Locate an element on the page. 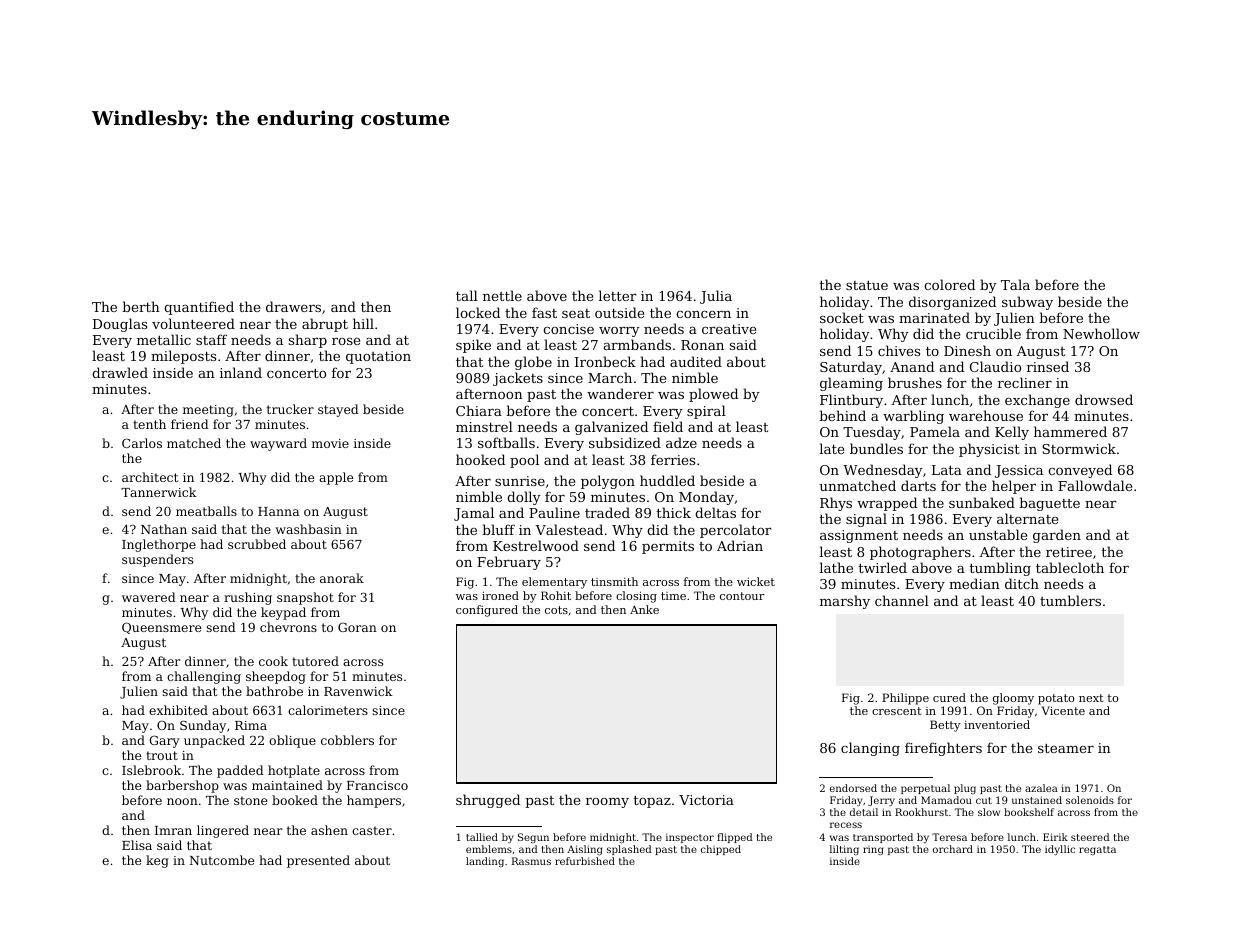 The height and width of the image is (952, 1233). scrubbed is located at coordinates (257, 544).
